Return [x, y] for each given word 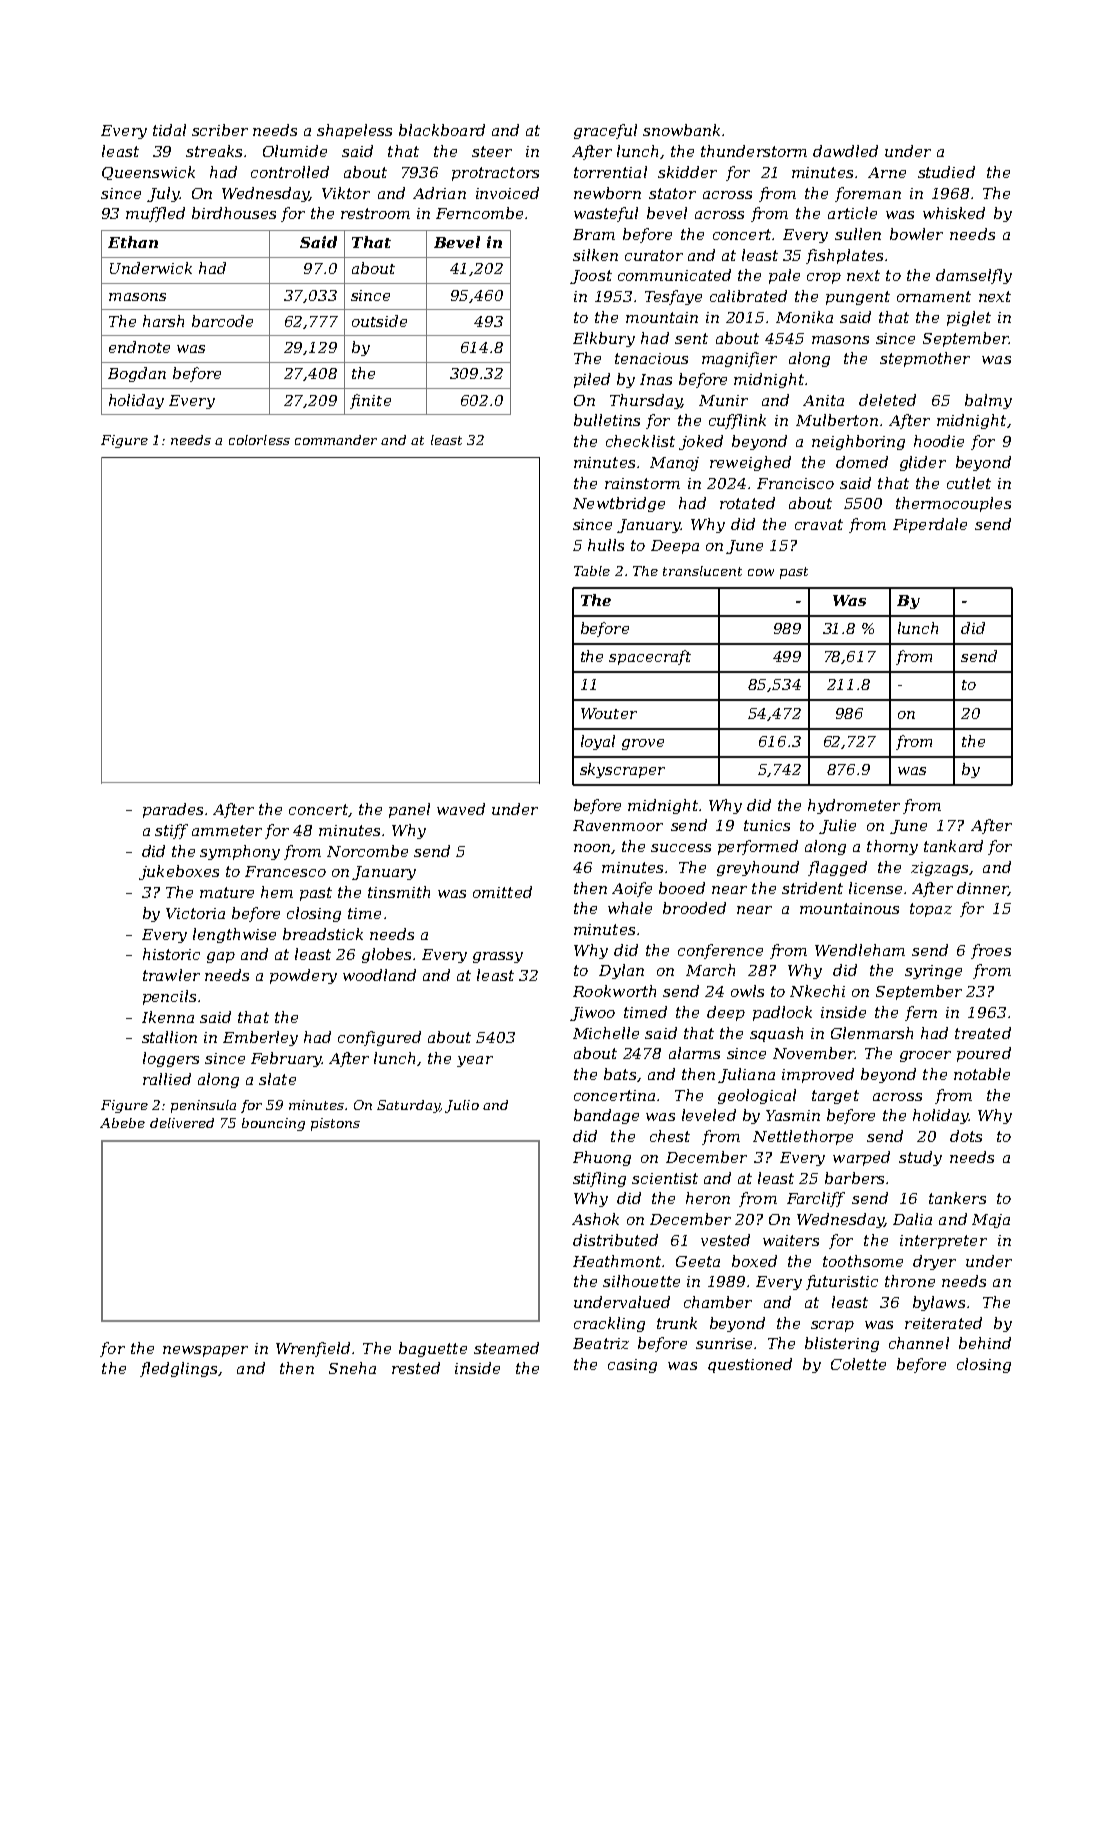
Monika [804, 317]
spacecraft [650, 657]
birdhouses [234, 213]
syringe [933, 972]
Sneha [352, 1368]
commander [336, 440]
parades [173, 810]
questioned [750, 1365]
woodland [379, 975]
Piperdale [930, 525]
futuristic [842, 1282]
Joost [591, 277]
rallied [167, 1079]
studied [946, 172]
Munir [723, 400]
